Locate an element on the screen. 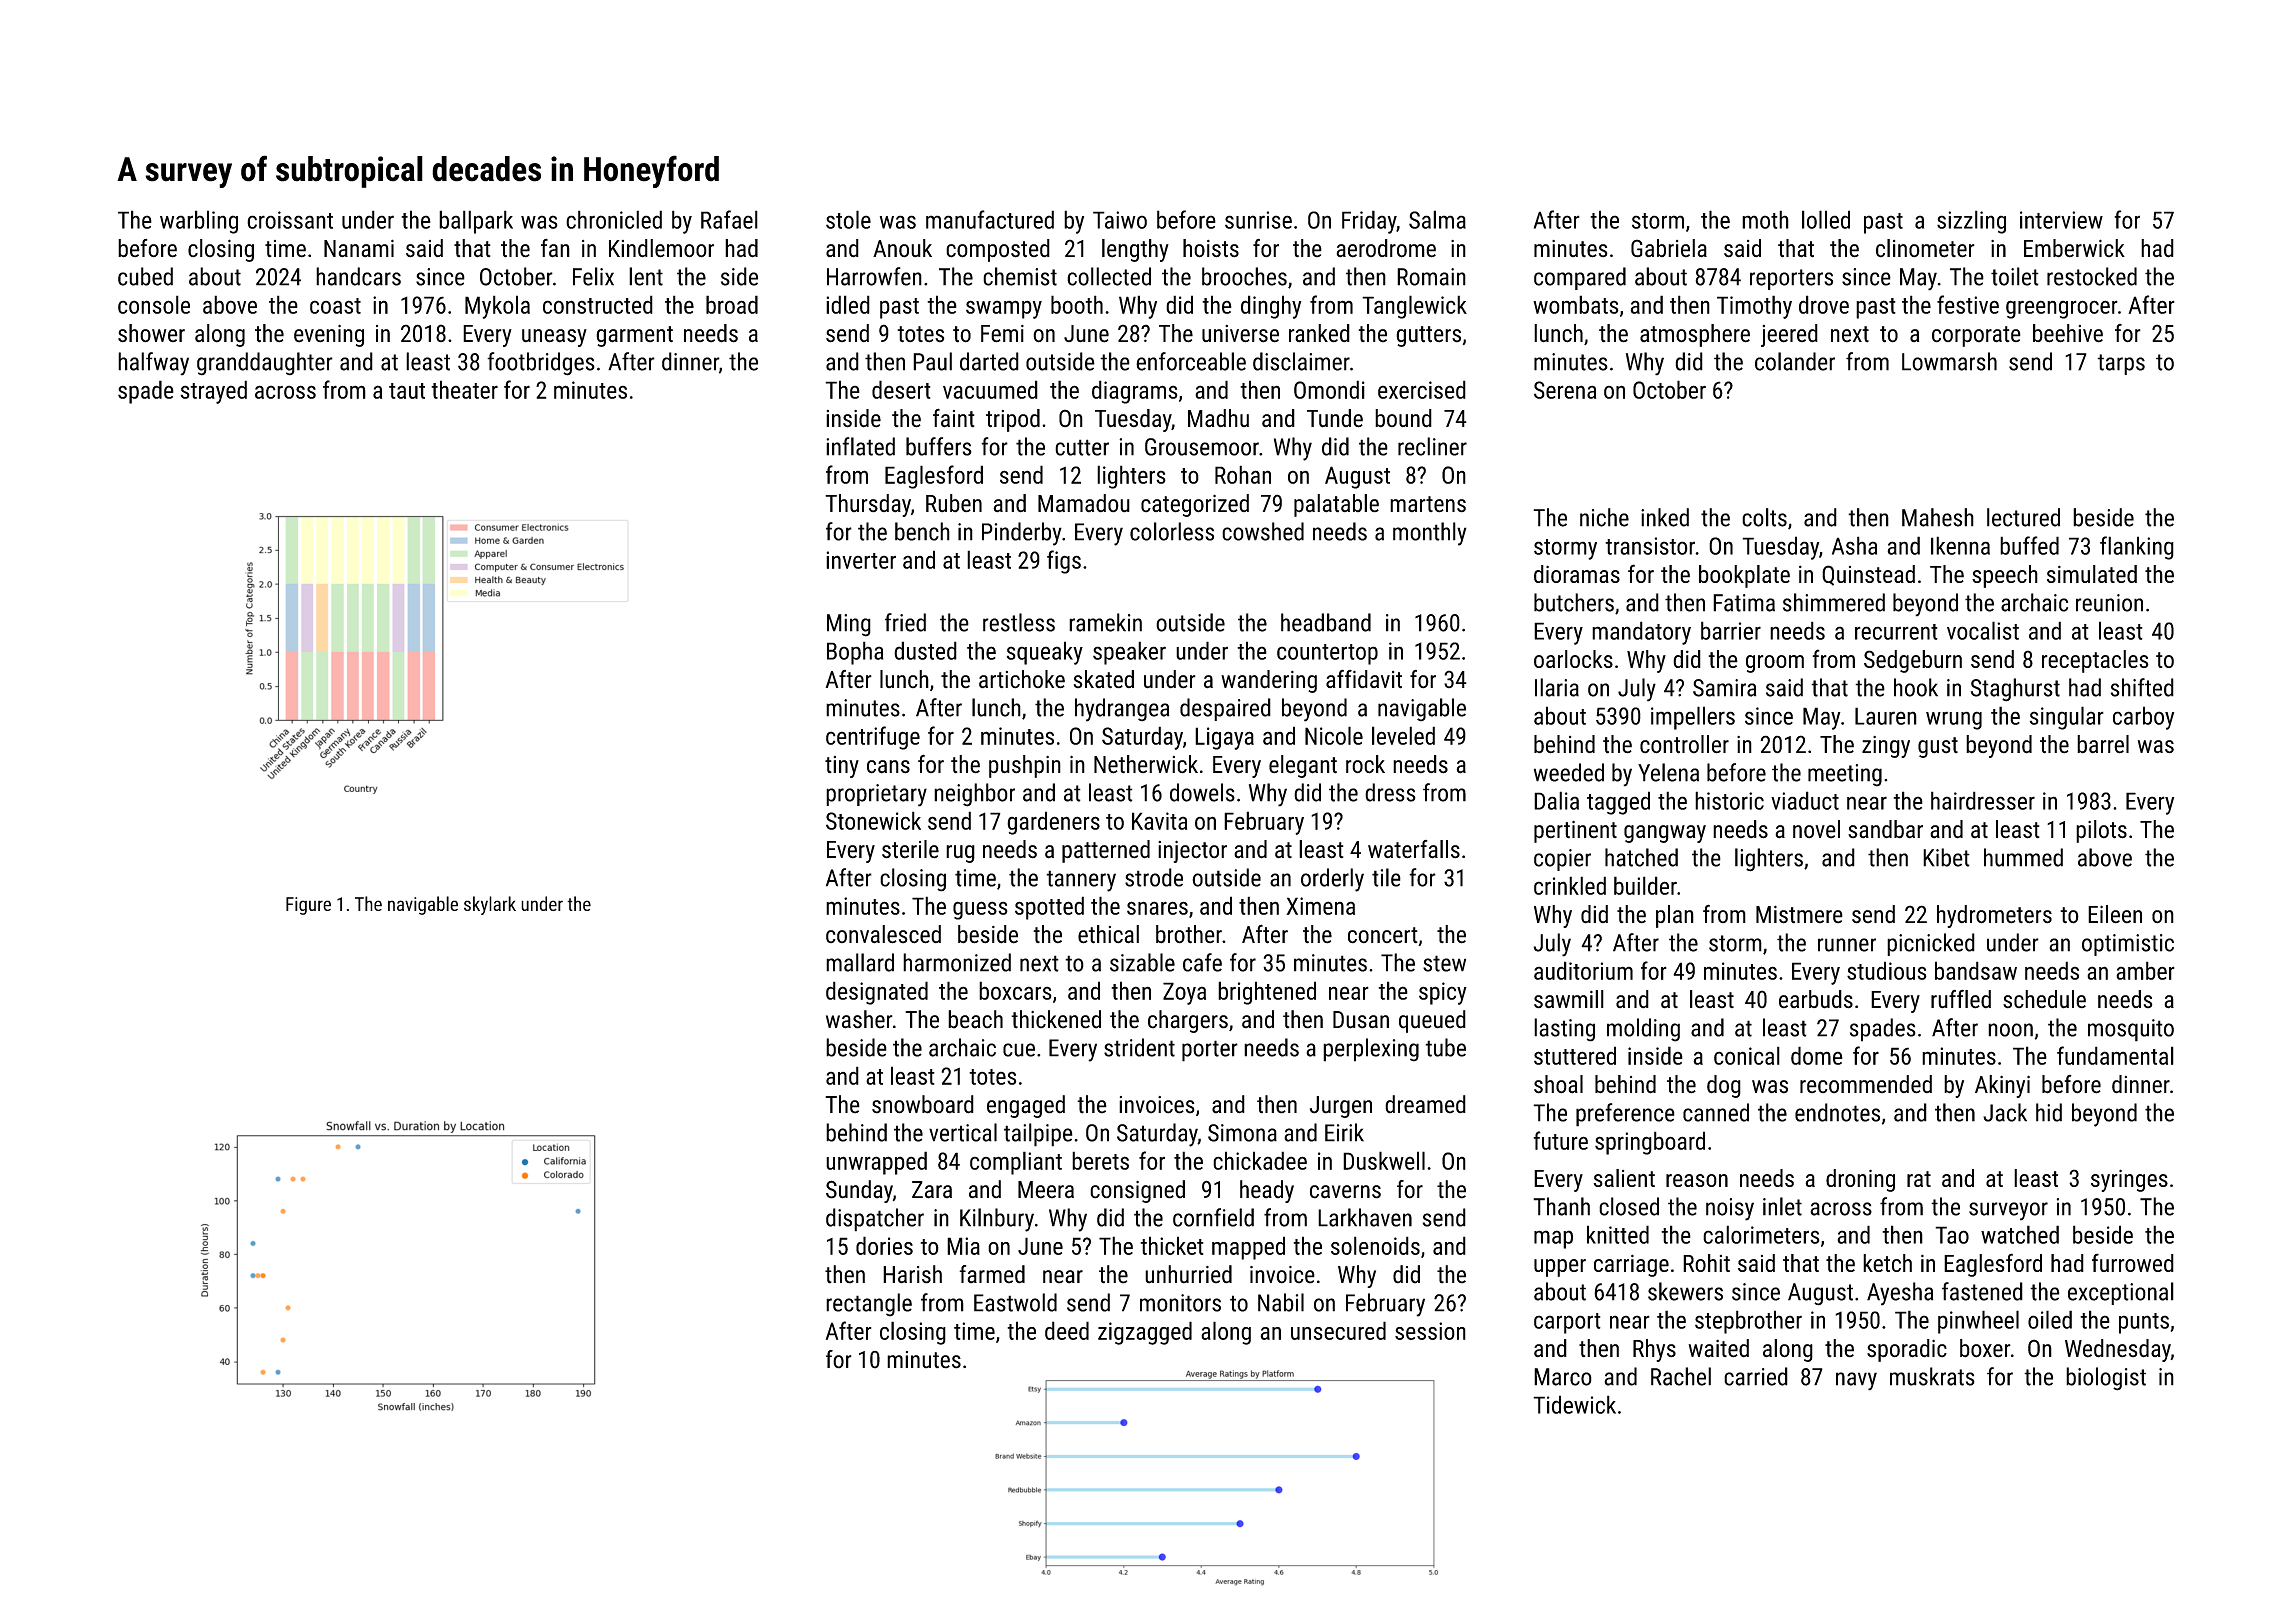 The height and width of the screenshot is (1620, 2292). Femi is located at coordinates (1002, 334).
